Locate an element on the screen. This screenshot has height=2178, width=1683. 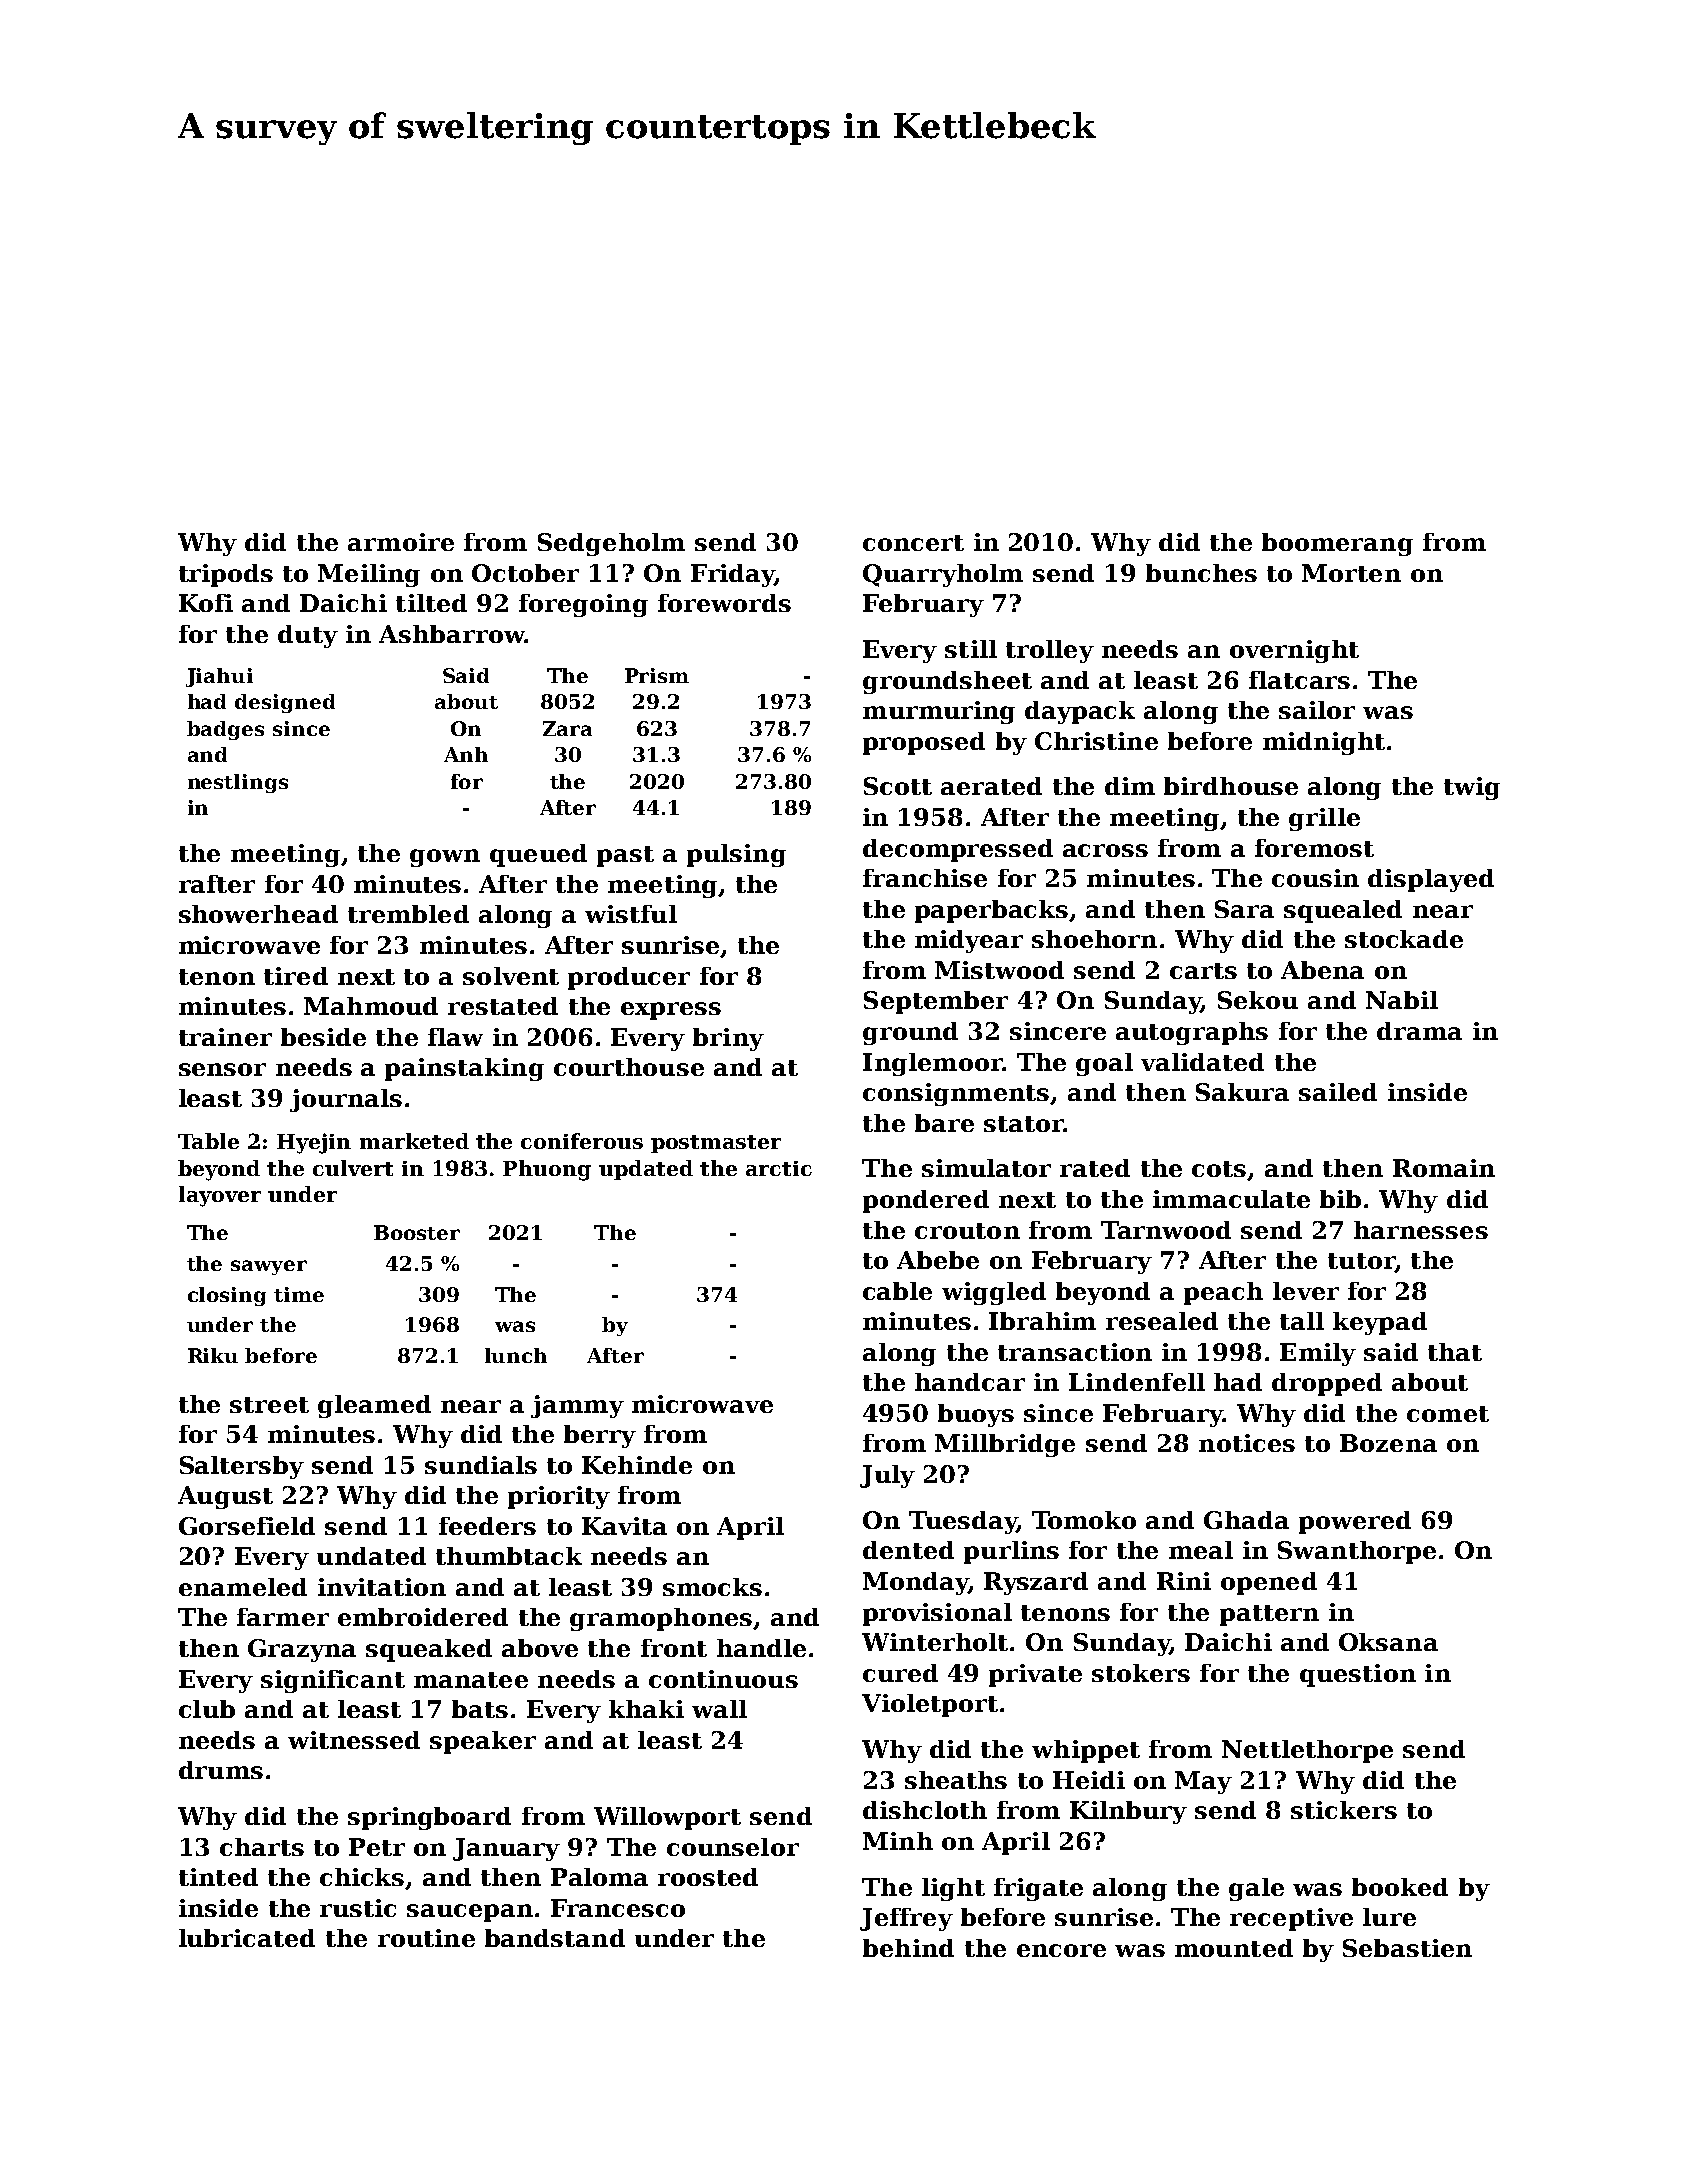
October is located at coordinates (525, 573).
